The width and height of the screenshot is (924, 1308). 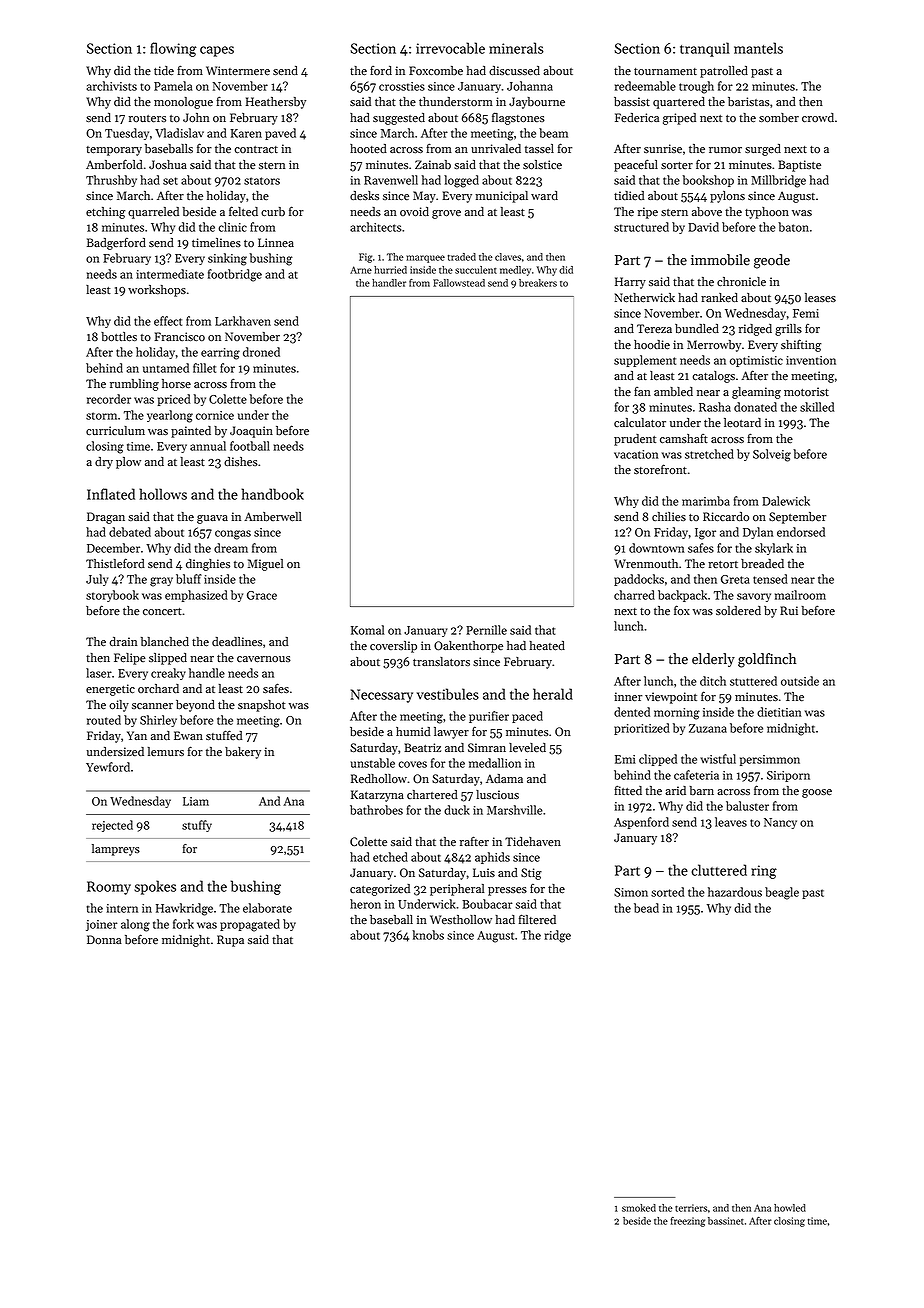 I want to click on clipped, so click(x=658, y=760).
